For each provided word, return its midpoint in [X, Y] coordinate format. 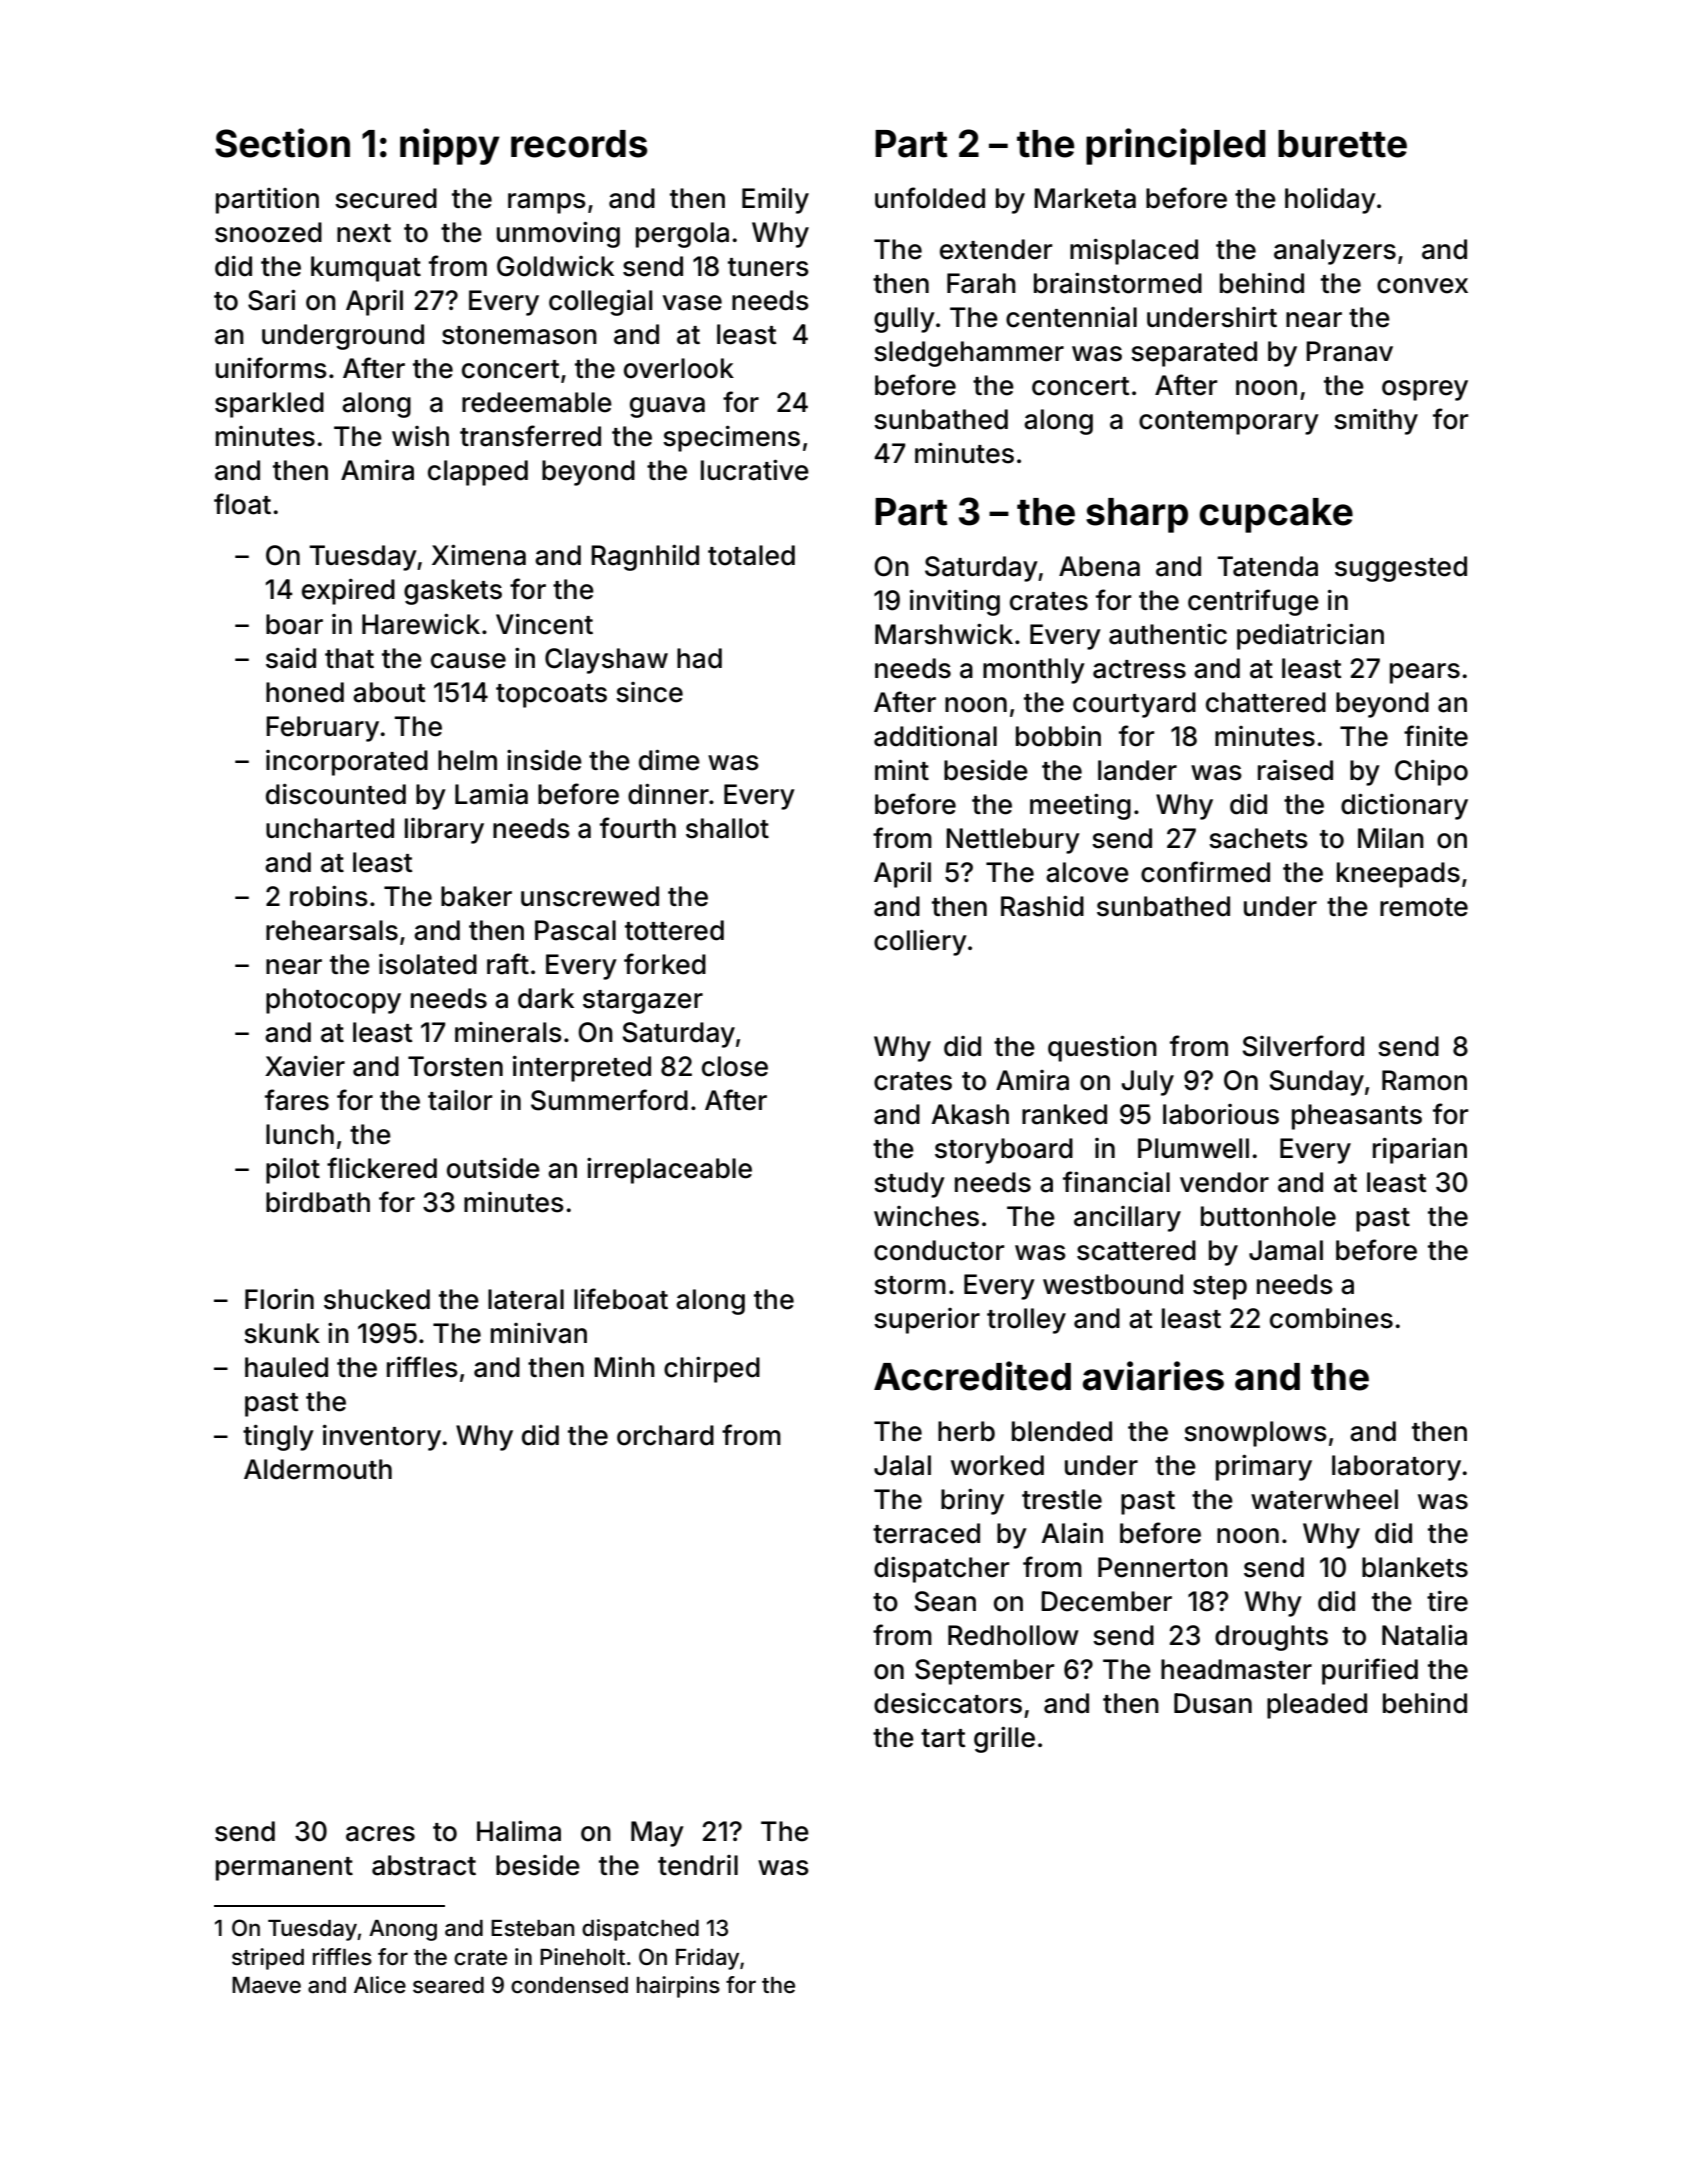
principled [1176, 146]
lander [1137, 770]
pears [1425, 673]
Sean [945, 1601]
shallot [727, 828]
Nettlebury [1013, 841]
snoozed [268, 232]
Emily [775, 201]
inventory [382, 1438]
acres [380, 1834]
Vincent [544, 624]
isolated [428, 964]
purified [1370, 1671]
